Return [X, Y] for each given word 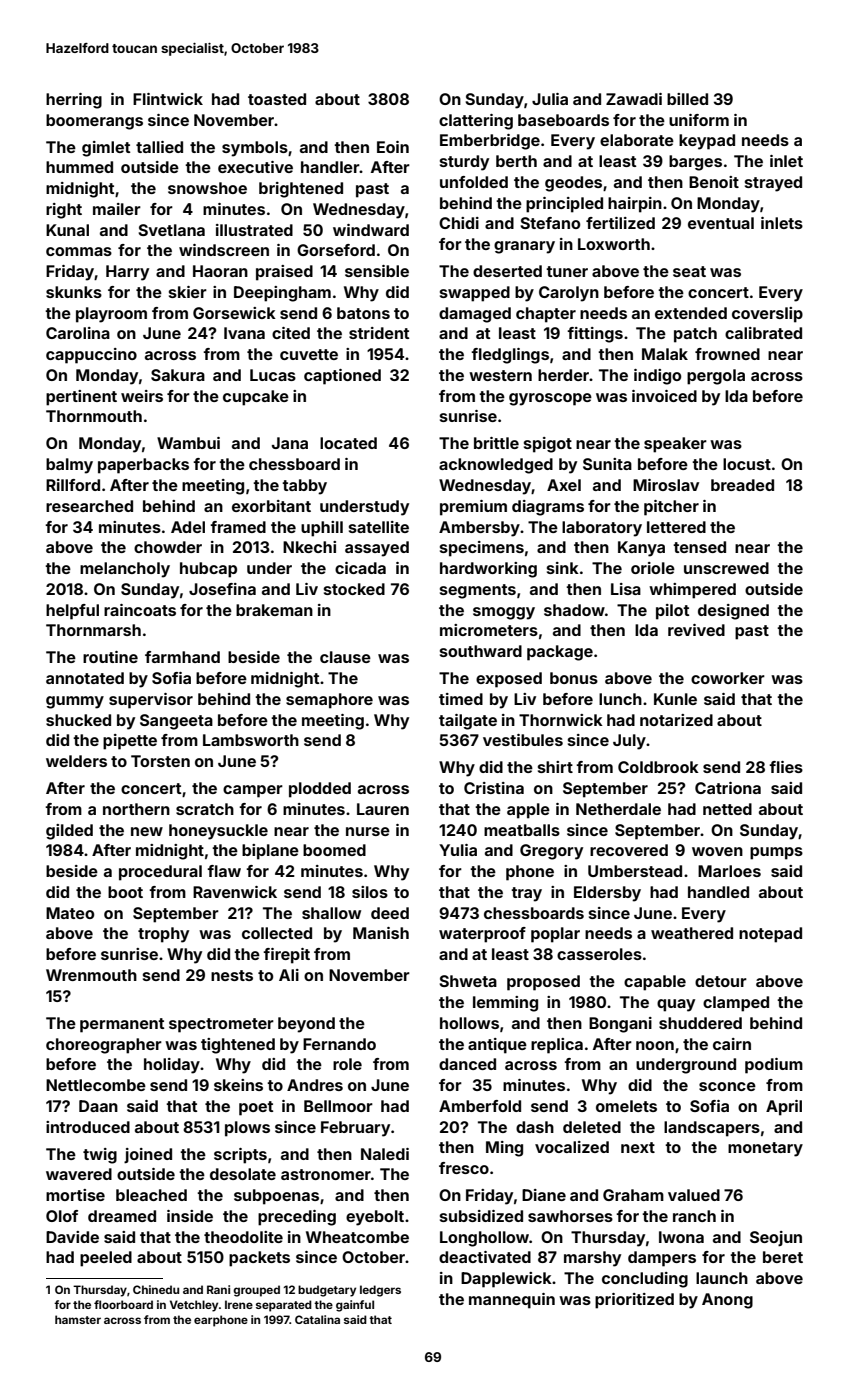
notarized [676, 720]
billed [687, 99]
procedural [160, 873]
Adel [188, 527]
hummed [79, 167]
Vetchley [194, 1306]
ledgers [380, 1291]
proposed [543, 983]
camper [253, 791]
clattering [476, 122]
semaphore [329, 701]
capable [655, 983]
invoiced [664, 396]
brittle [496, 443]
